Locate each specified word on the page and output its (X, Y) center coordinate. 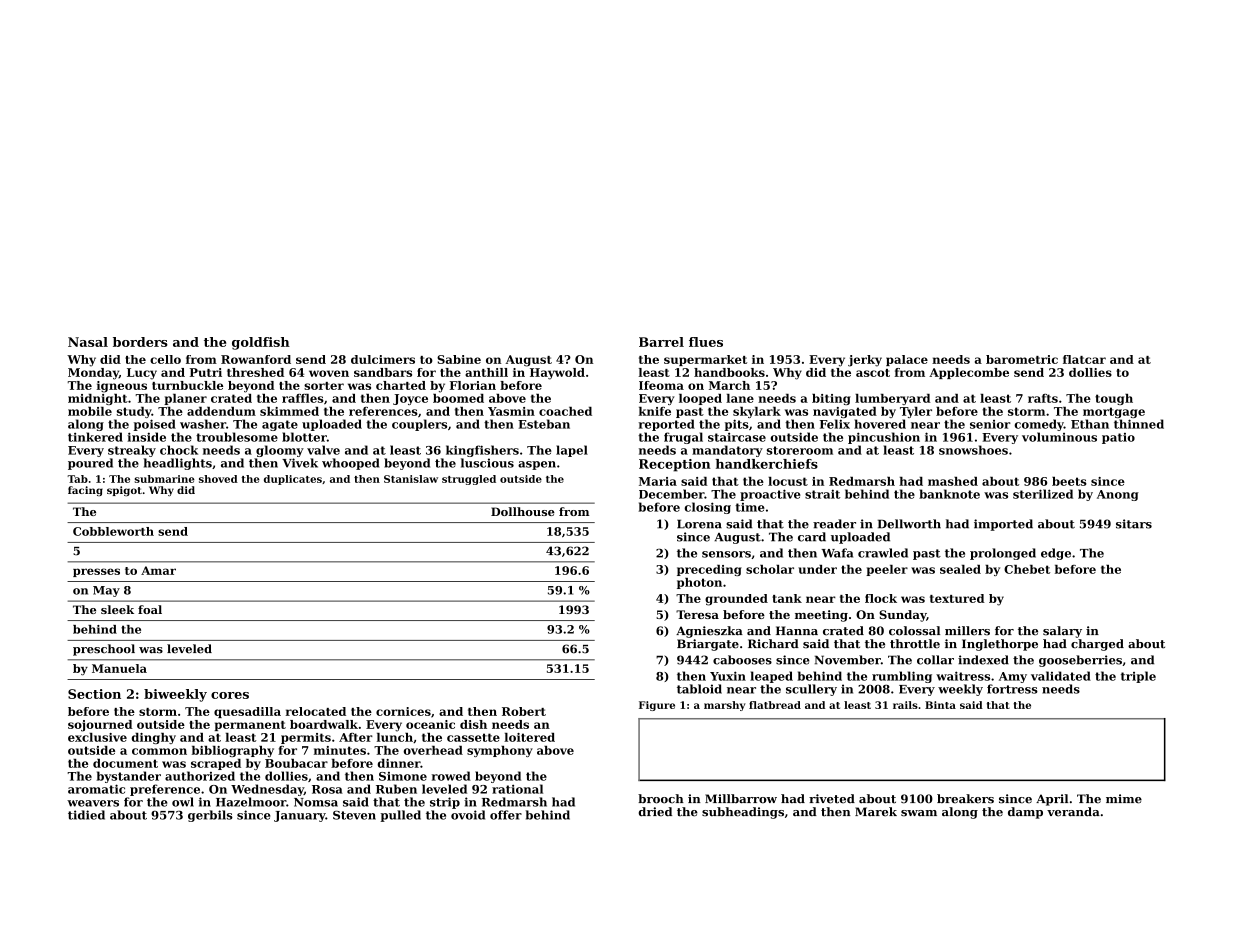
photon (699, 583)
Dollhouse (523, 511)
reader (834, 524)
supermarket (705, 360)
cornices (403, 711)
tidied (86, 815)
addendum (221, 411)
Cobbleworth (113, 531)
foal (150, 609)
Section (94, 694)
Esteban (544, 424)
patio (1118, 438)
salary (1062, 632)
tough (1114, 399)
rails (905, 705)
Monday (93, 374)
